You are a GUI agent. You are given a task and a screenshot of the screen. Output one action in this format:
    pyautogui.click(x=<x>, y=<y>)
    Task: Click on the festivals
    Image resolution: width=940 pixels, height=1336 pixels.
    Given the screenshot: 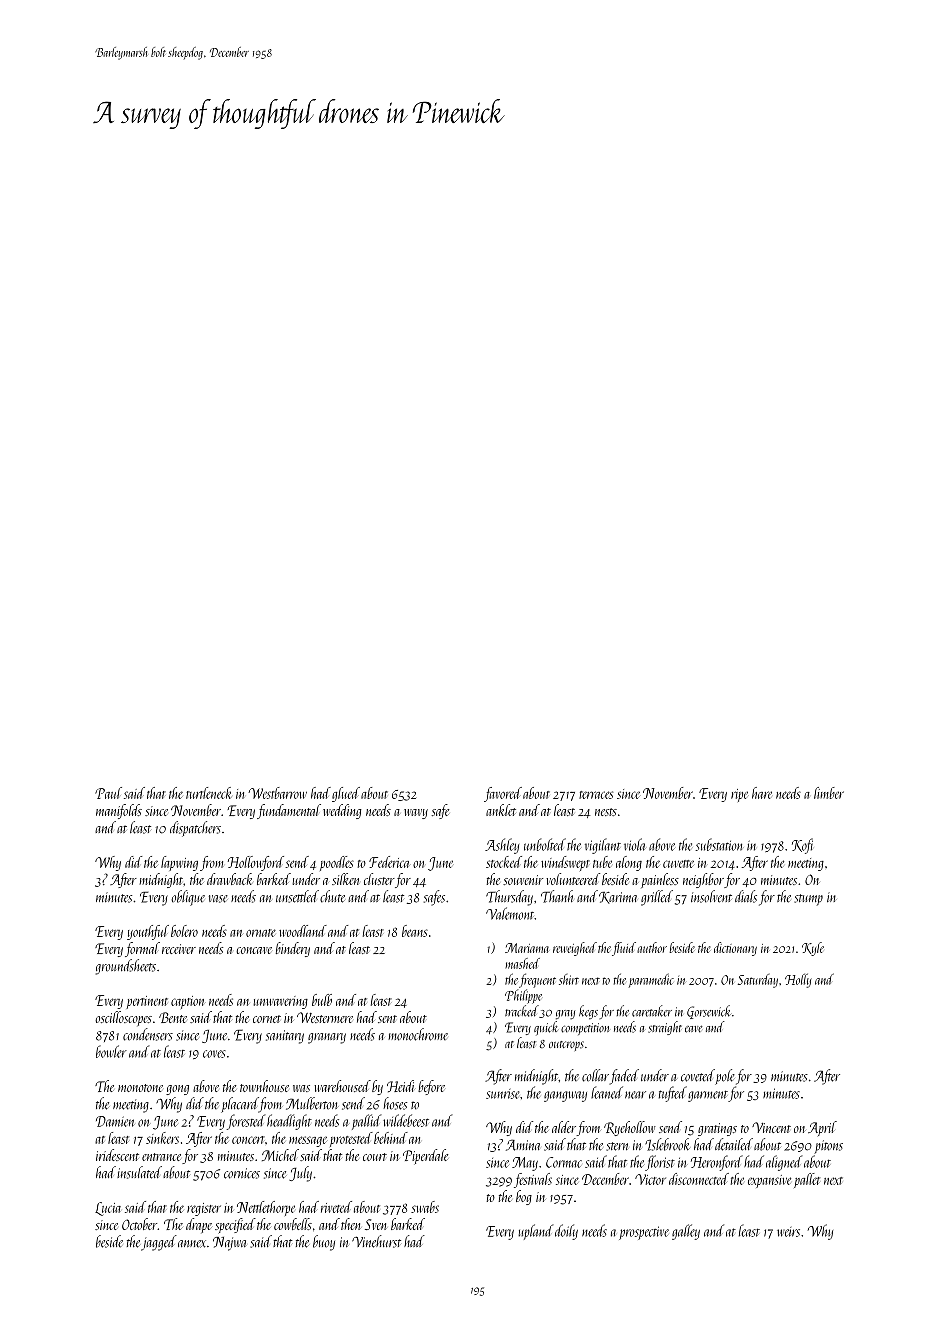 What is the action you would take?
    pyautogui.click(x=533, y=1180)
